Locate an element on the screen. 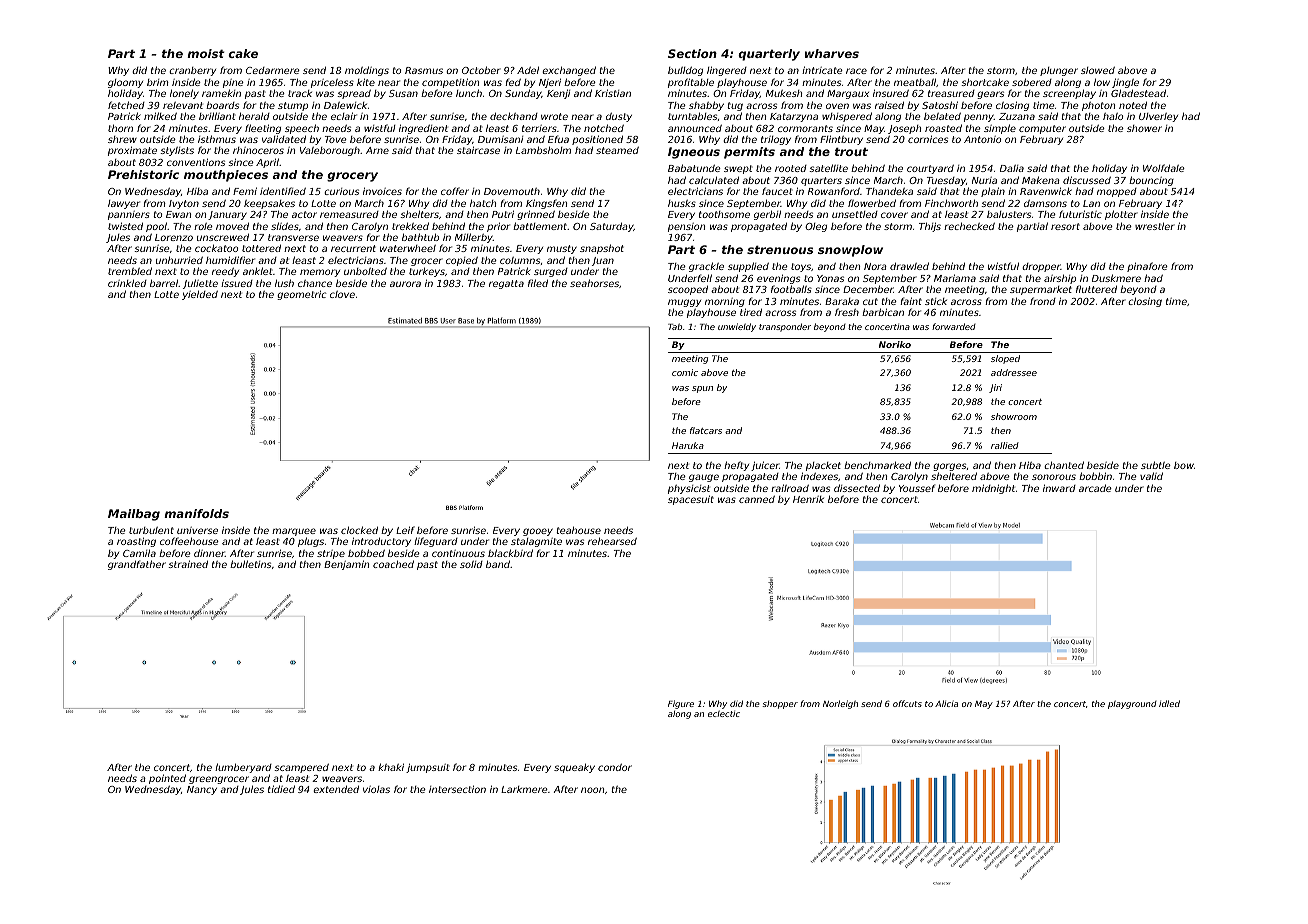  wharves is located at coordinates (832, 53).
